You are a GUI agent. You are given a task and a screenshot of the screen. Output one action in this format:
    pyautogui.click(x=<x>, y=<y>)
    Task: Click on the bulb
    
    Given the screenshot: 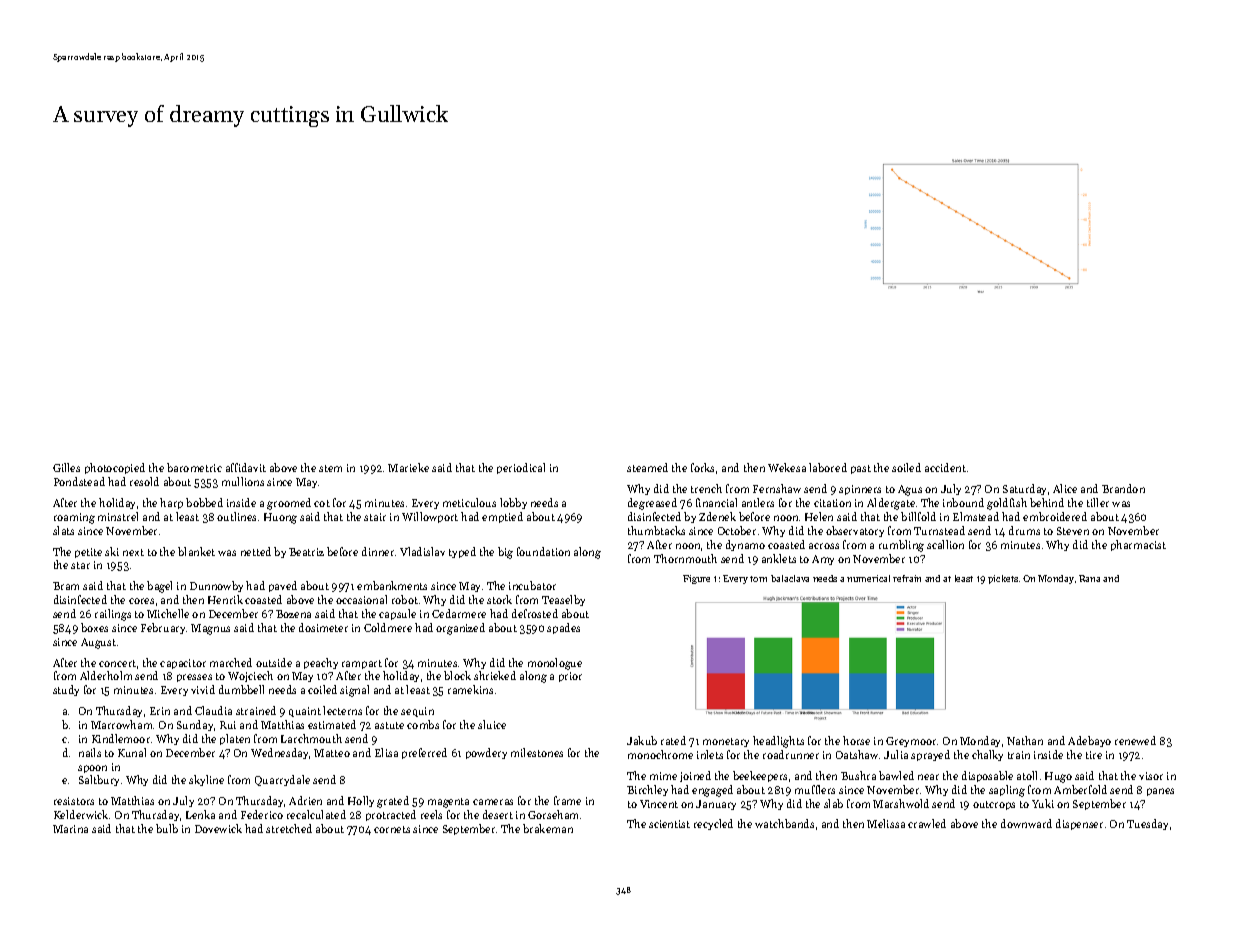 What is the action you would take?
    pyautogui.click(x=167, y=828)
